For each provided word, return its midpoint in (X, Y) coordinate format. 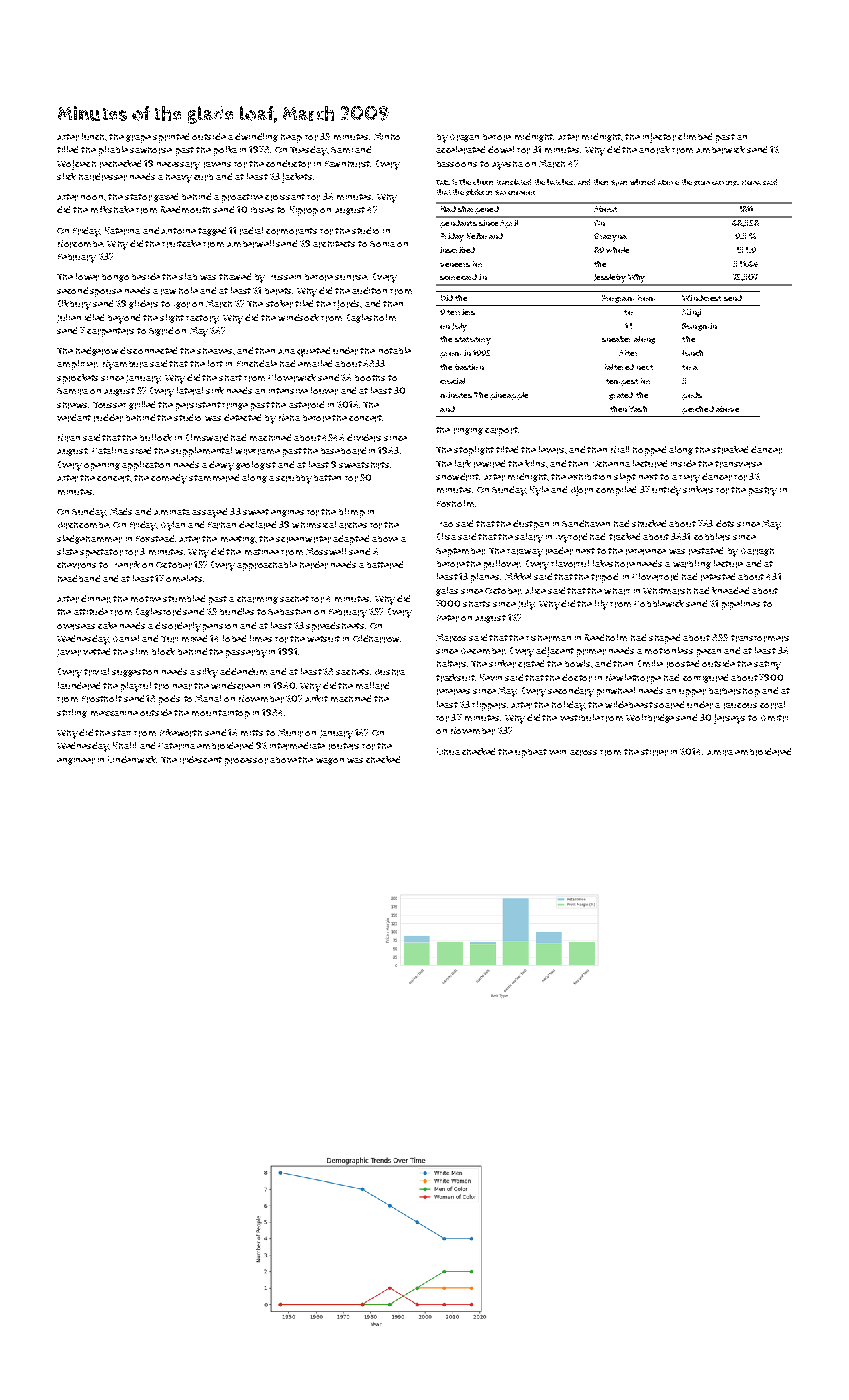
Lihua (448, 751)
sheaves (214, 351)
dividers (364, 438)
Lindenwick (132, 759)
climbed (695, 136)
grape (138, 139)
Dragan (464, 138)
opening (102, 467)
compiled (616, 491)
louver (324, 391)
